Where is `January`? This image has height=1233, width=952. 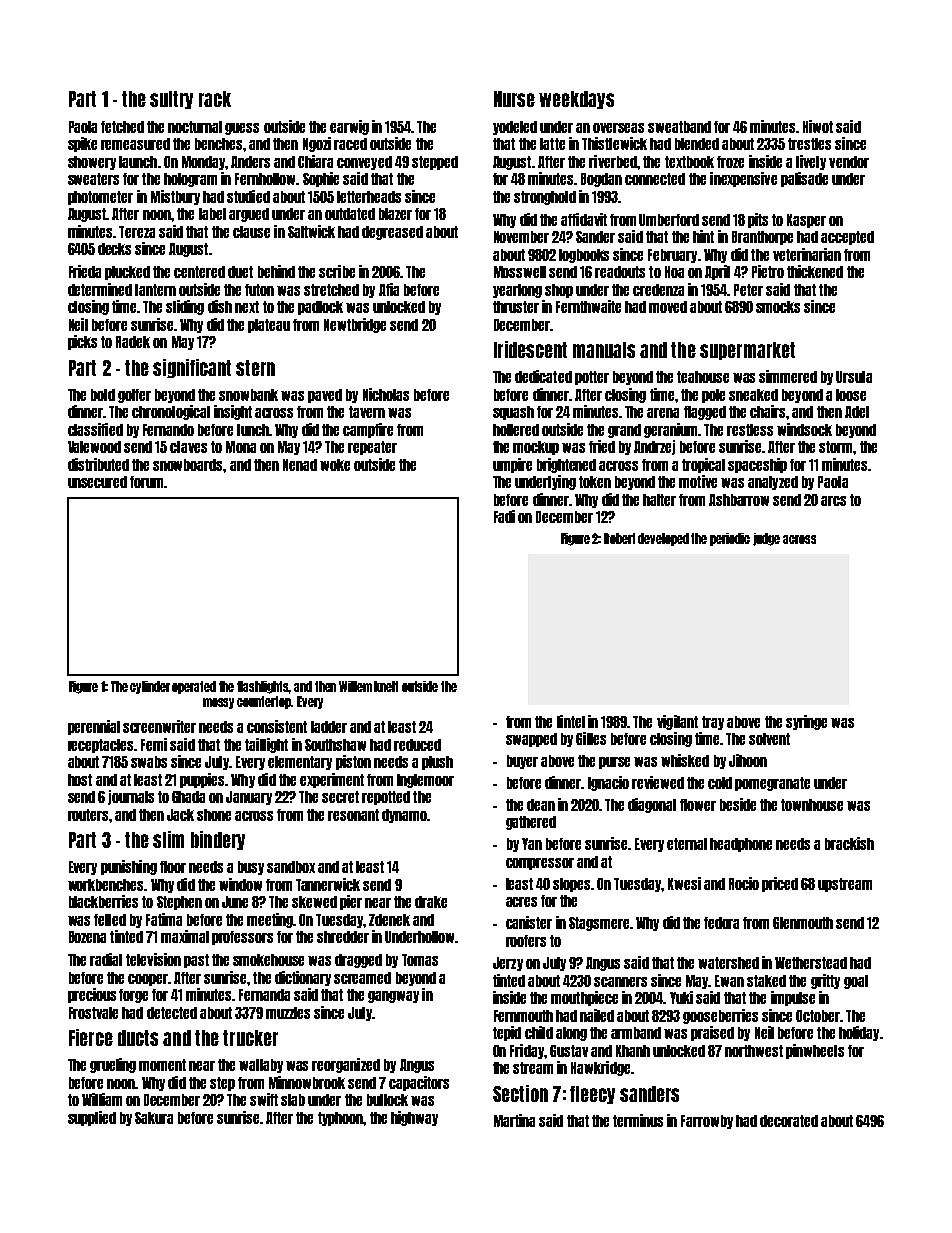 January is located at coordinates (249, 798).
